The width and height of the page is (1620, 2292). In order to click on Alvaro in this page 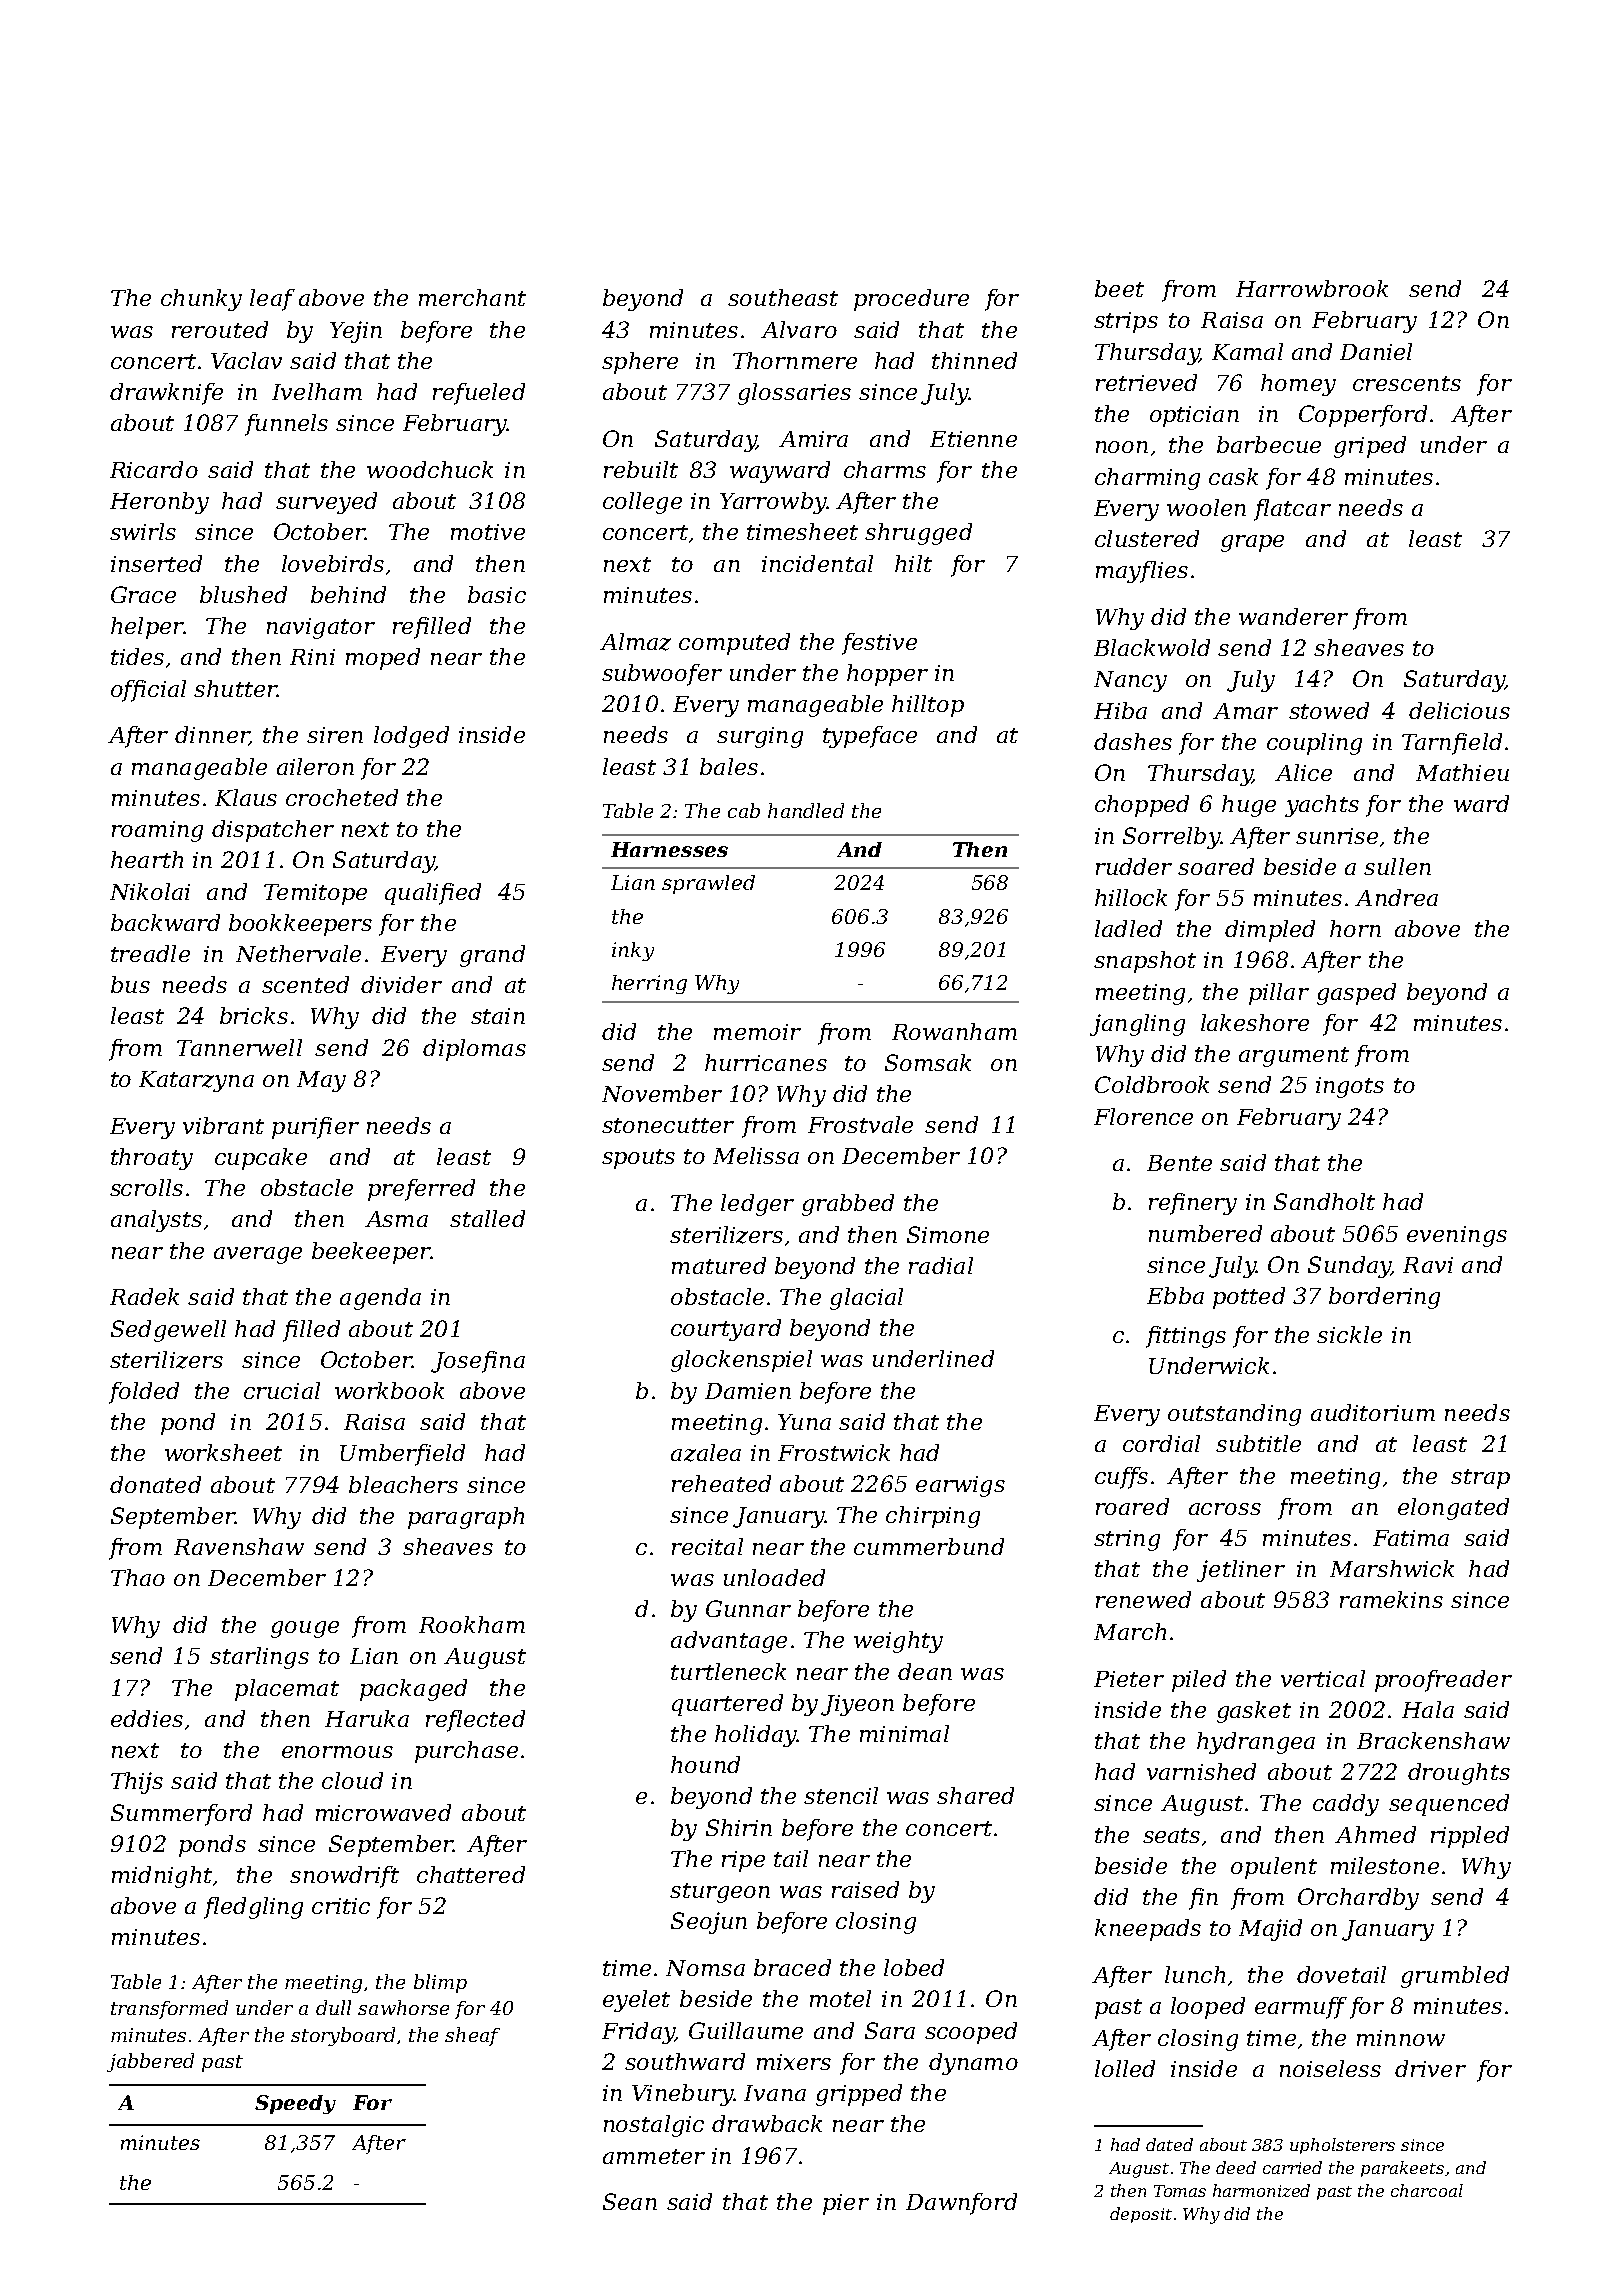, I will do `click(799, 329)`.
